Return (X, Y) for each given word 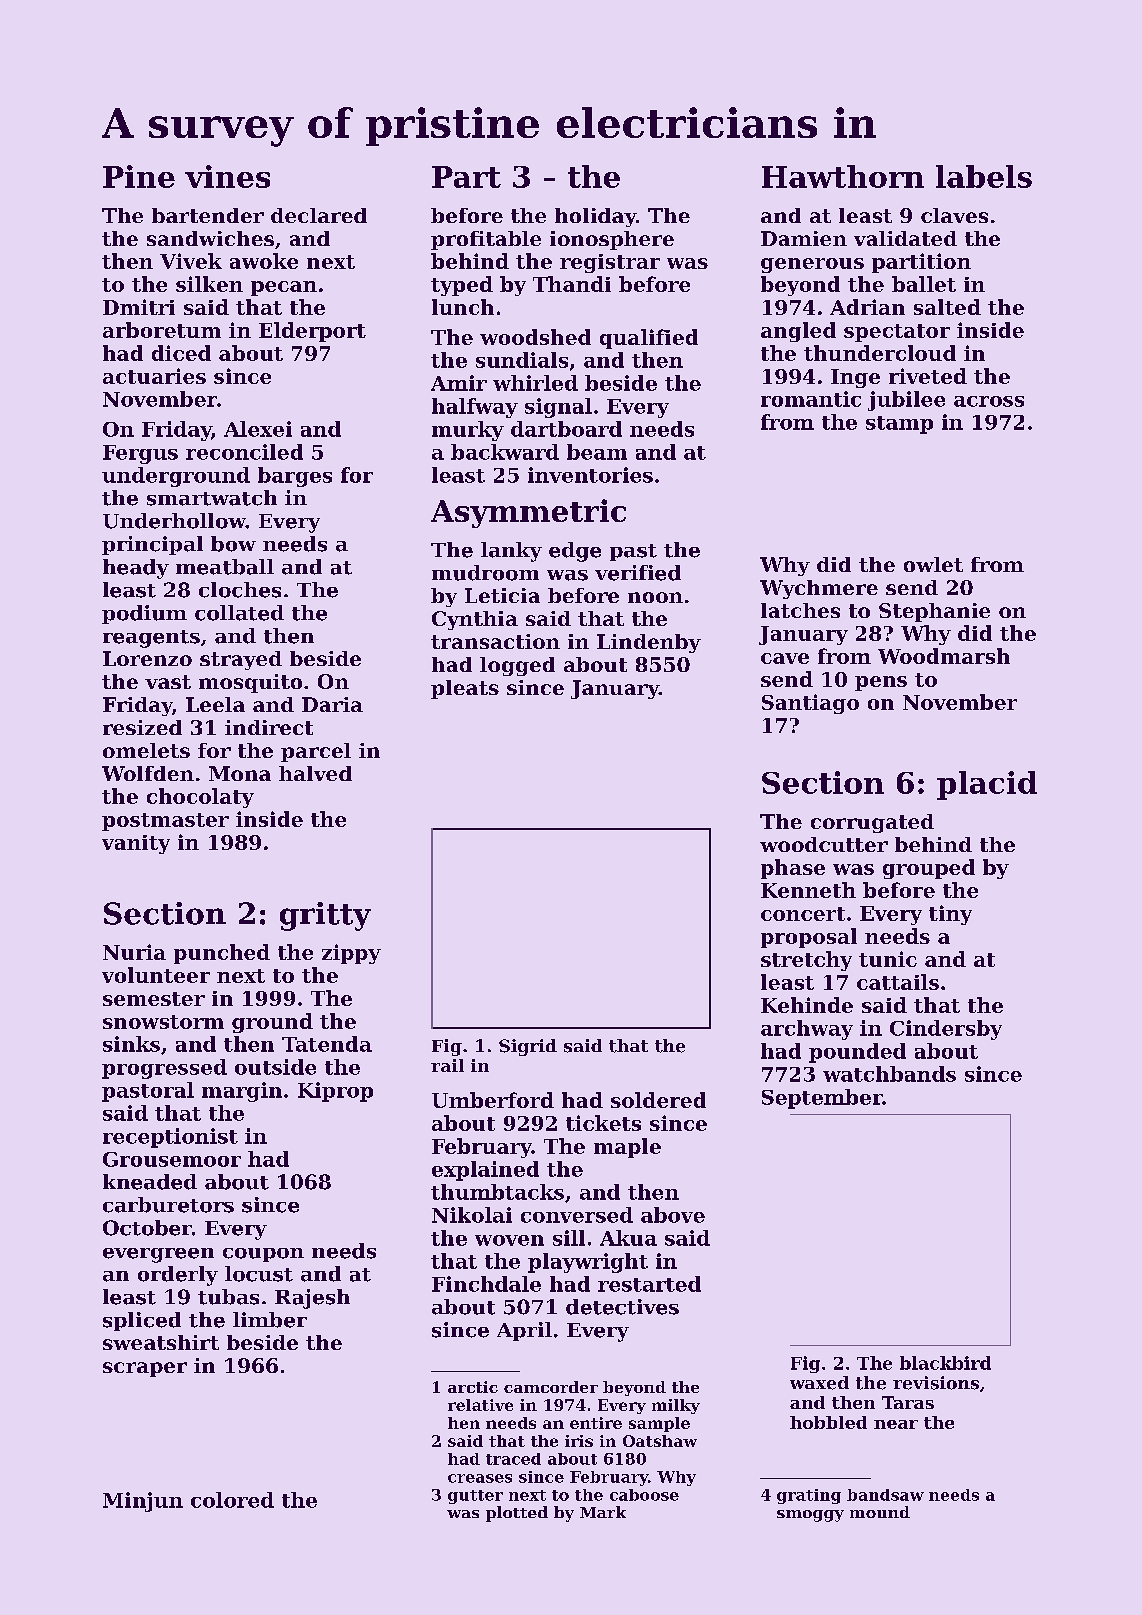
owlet (933, 564)
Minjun (143, 1502)
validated (905, 238)
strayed (241, 660)
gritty (325, 916)
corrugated (872, 823)
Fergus (140, 454)
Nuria (134, 952)
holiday (595, 217)
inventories (590, 475)
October (147, 1228)
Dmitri (139, 307)
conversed (577, 1215)
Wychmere (819, 589)
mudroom (485, 573)
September (822, 1099)
